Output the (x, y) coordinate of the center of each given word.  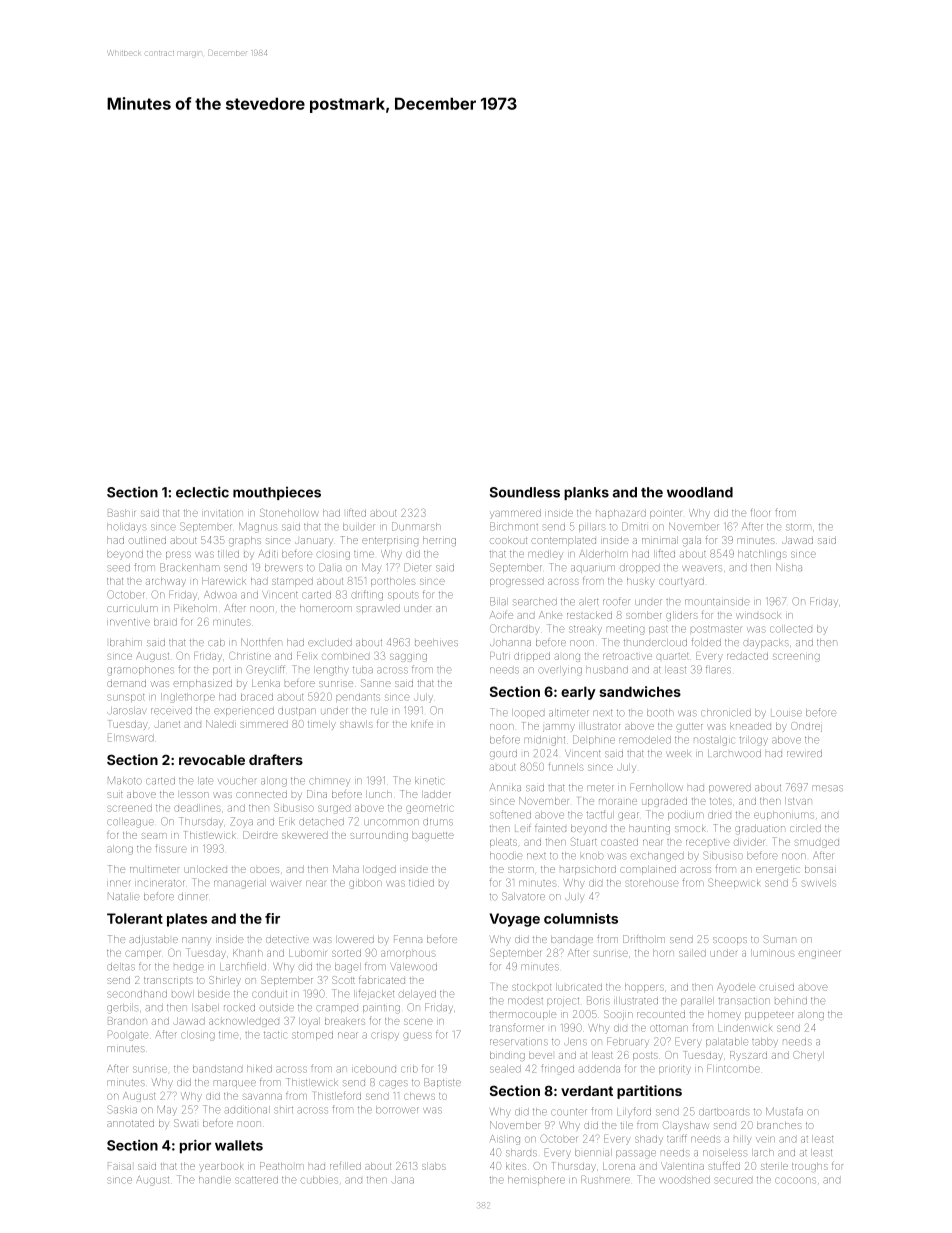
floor (760, 512)
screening (796, 658)
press (178, 554)
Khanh (247, 953)
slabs (434, 1167)
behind (791, 1001)
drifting (367, 595)
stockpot (531, 987)
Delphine (594, 739)
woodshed (684, 1180)
